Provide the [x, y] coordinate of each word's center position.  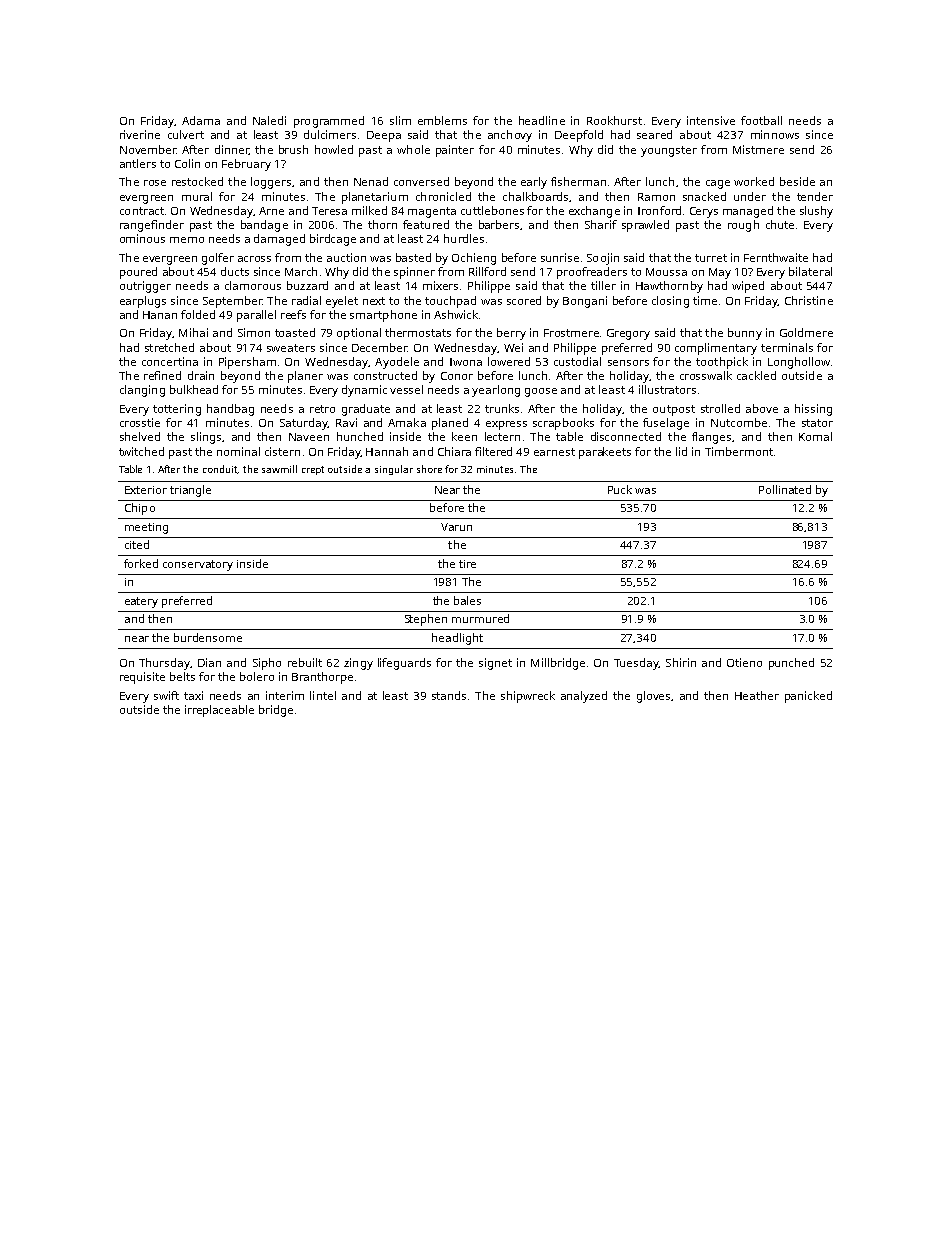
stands [449, 695]
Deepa [384, 136]
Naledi [269, 120]
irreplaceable [219, 711]
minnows [775, 134]
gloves [653, 697]
